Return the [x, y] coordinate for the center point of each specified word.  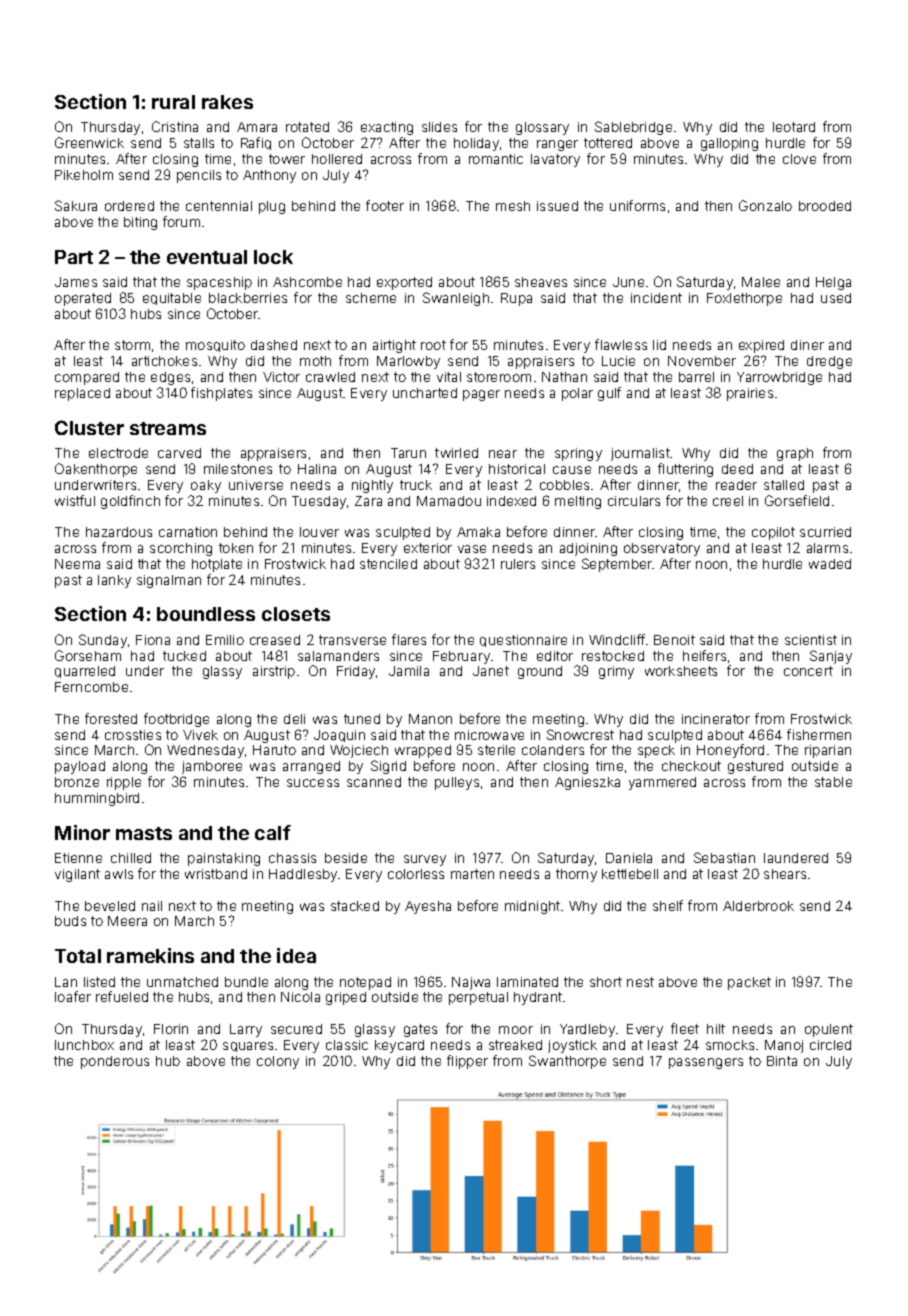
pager [481, 395]
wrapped [423, 751]
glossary [542, 128]
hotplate [217, 565]
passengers [706, 1063]
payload [80, 767]
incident [656, 298]
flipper [467, 1062]
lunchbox [84, 1045]
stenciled [388, 564]
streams [168, 428]
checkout [691, 766]
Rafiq [256, 143]
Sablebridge [633, 128]
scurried [825, 532]
